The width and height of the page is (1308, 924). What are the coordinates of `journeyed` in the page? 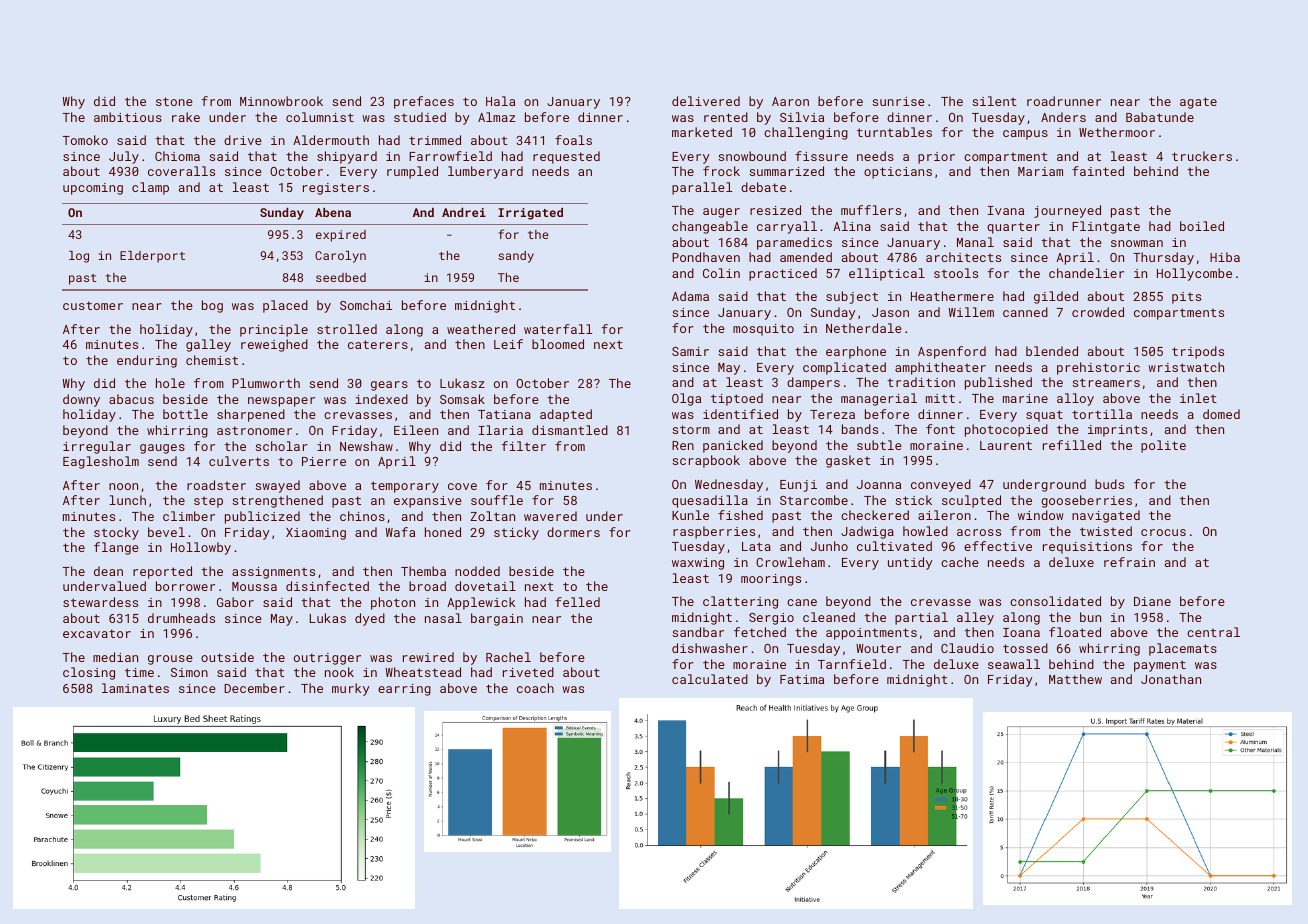 It's located at (1067, 211).
